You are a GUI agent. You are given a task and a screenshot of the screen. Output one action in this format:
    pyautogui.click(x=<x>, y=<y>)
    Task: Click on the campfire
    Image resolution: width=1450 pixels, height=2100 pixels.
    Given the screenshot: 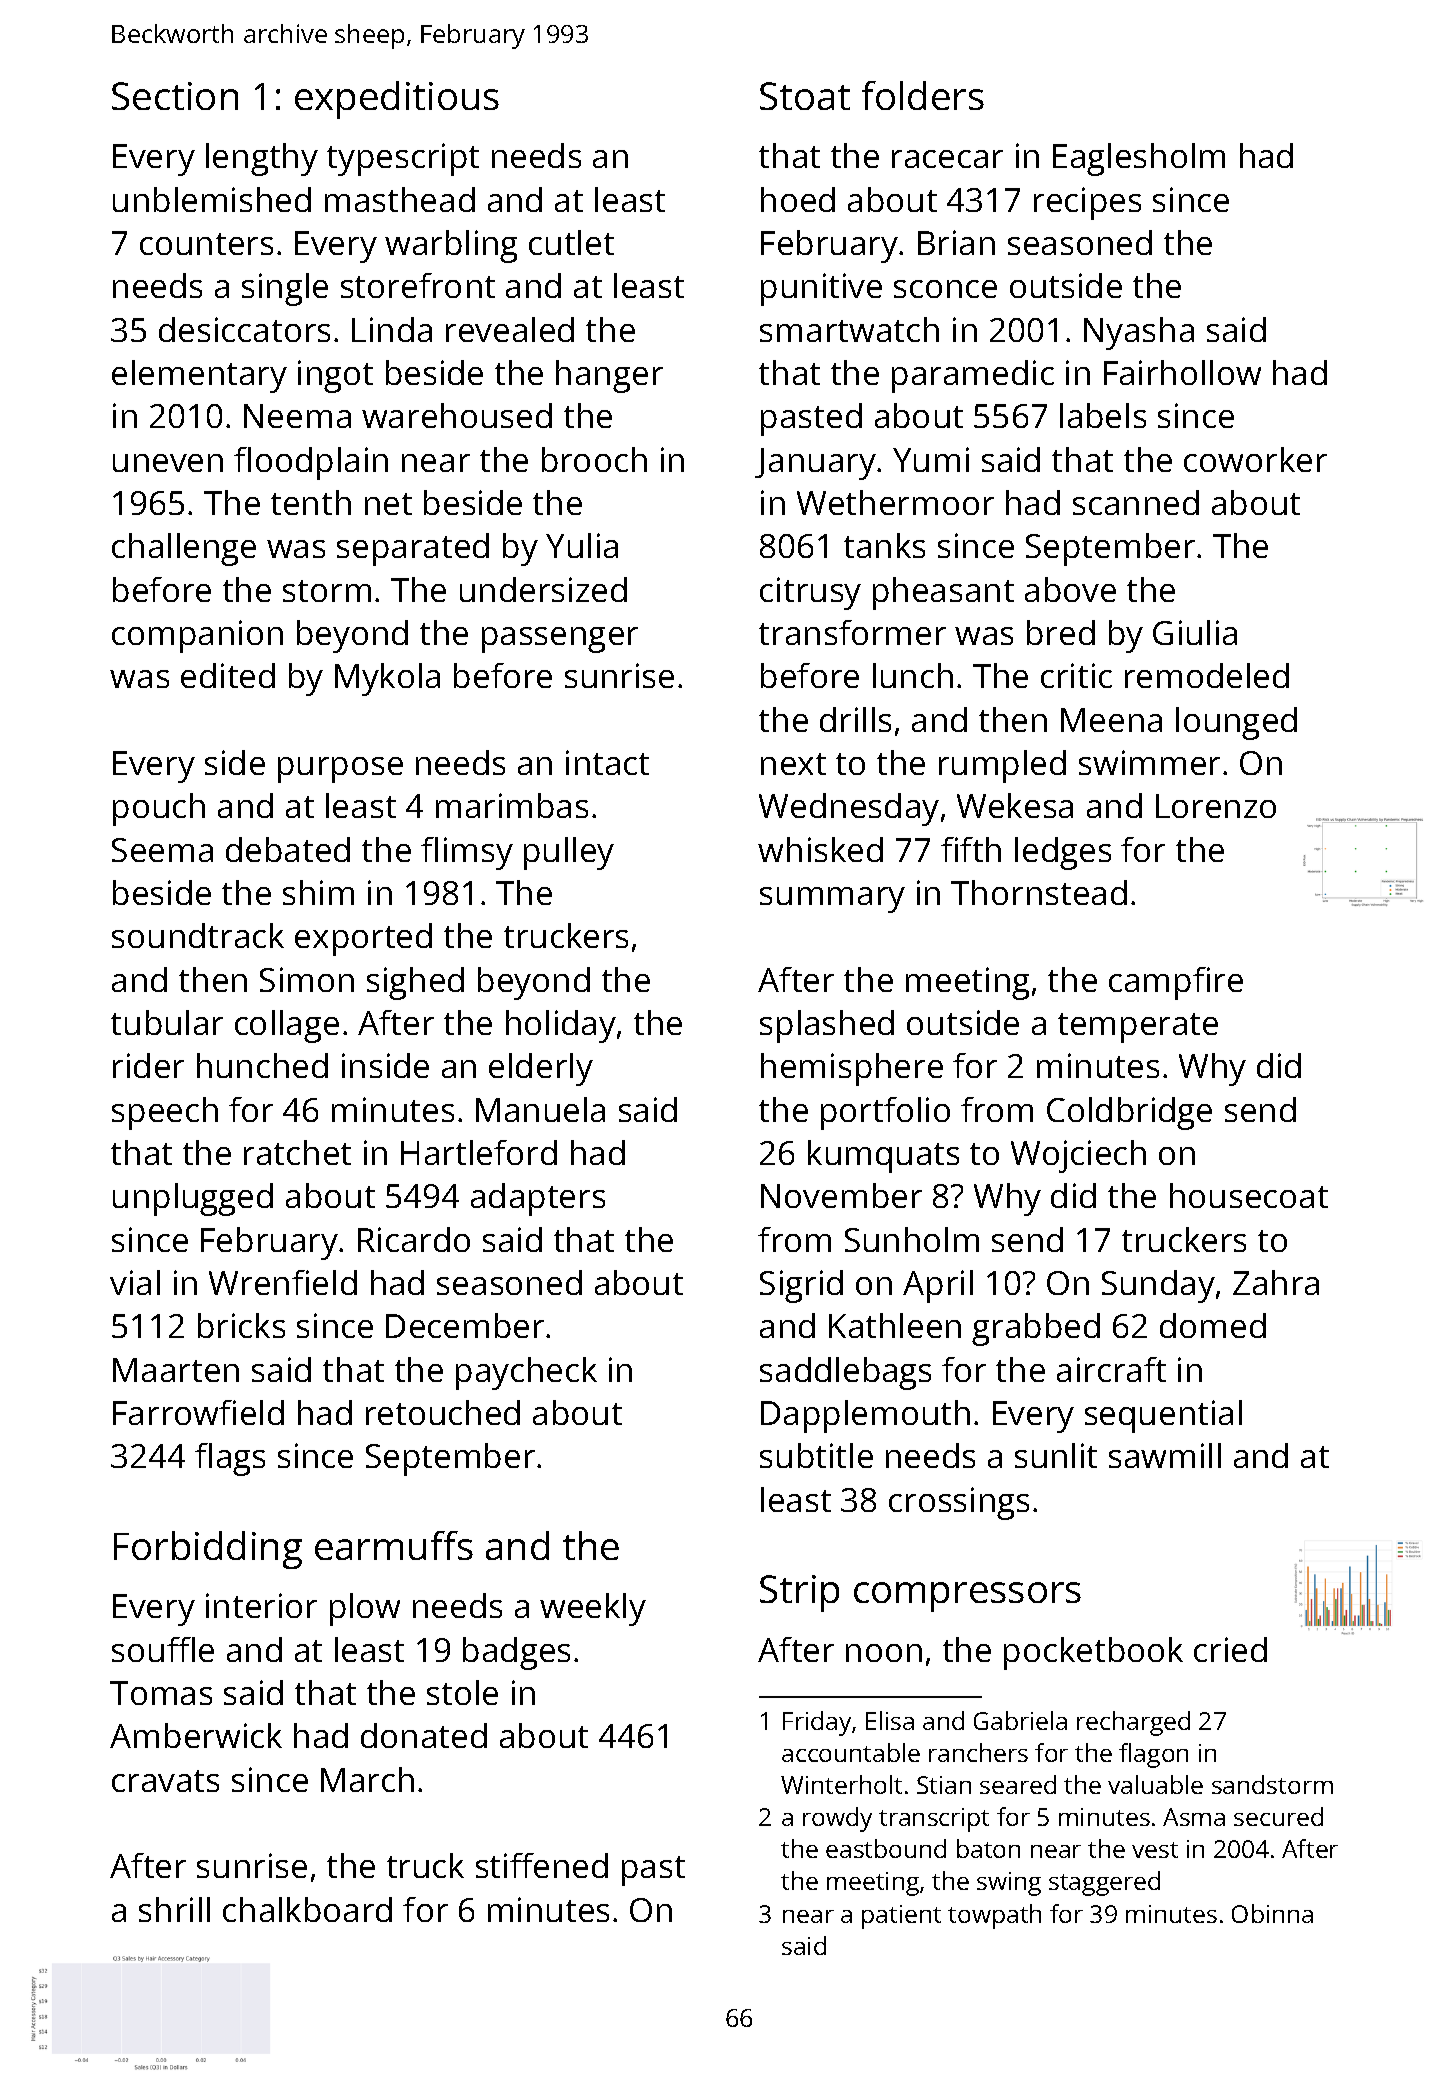 What is the action you would take?
    pyautogui.click(x=1176, y=983)
